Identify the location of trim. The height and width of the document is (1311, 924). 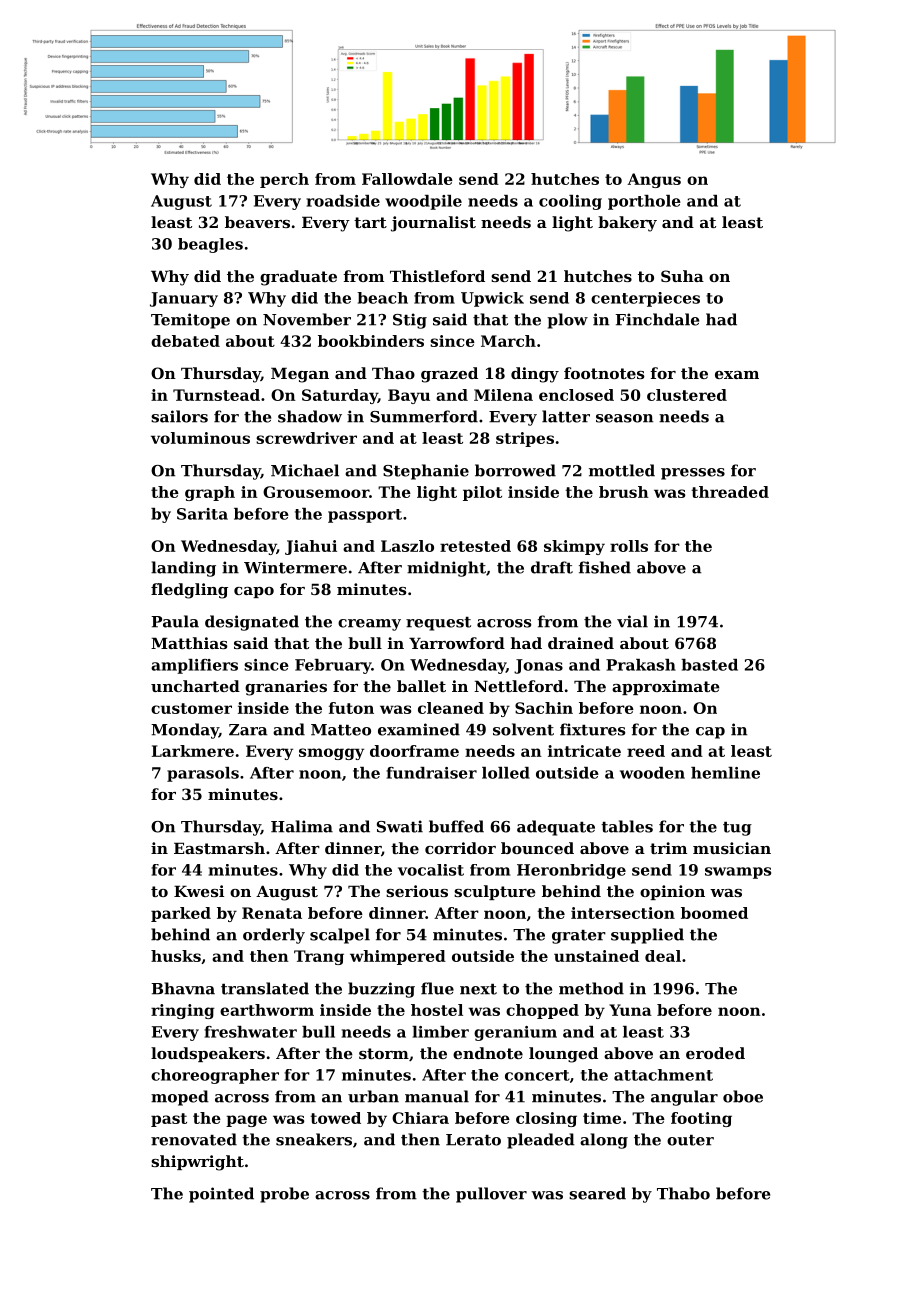
(668, 848).
